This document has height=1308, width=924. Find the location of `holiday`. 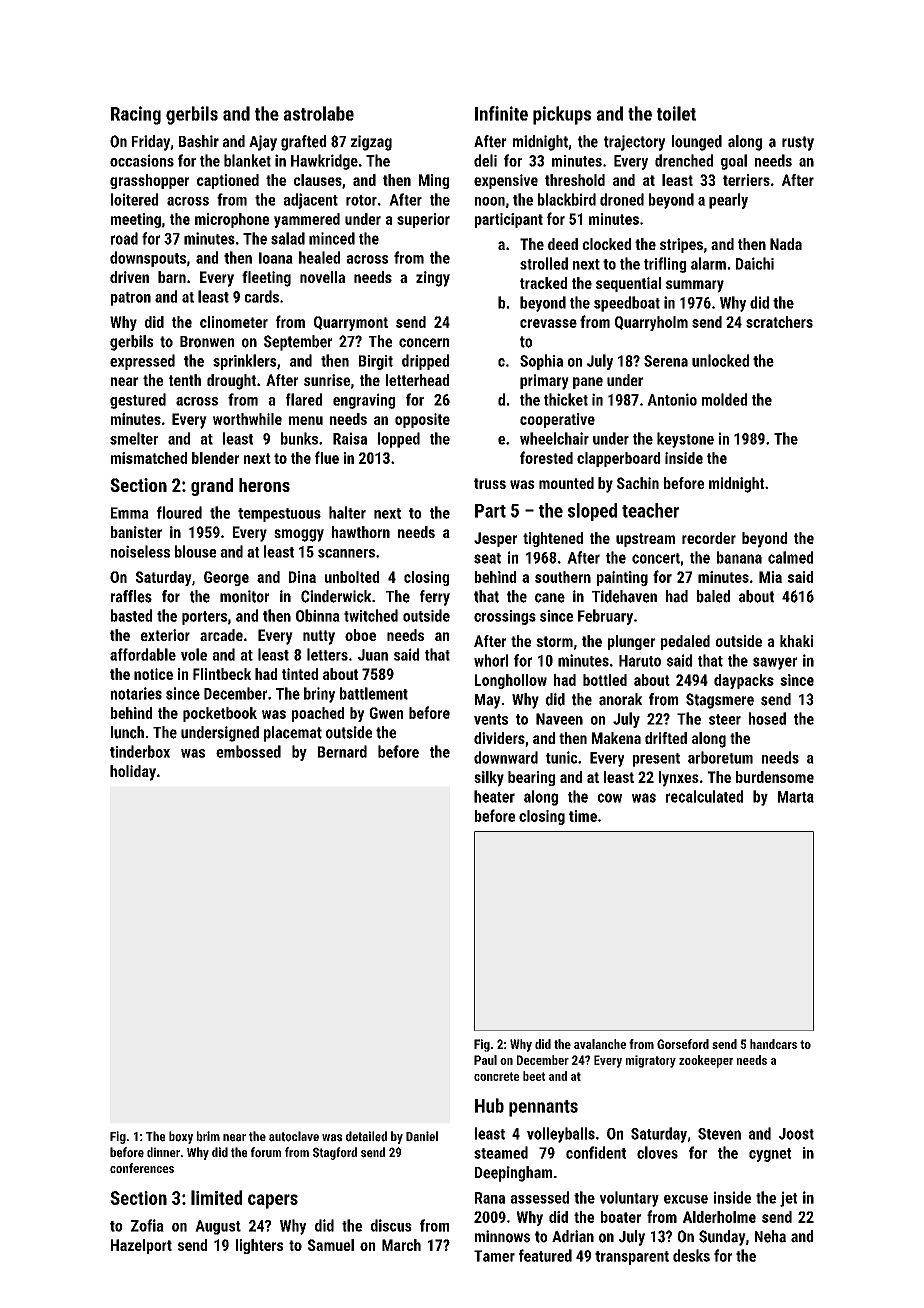

holiday is located at coordinates (133, 773).
